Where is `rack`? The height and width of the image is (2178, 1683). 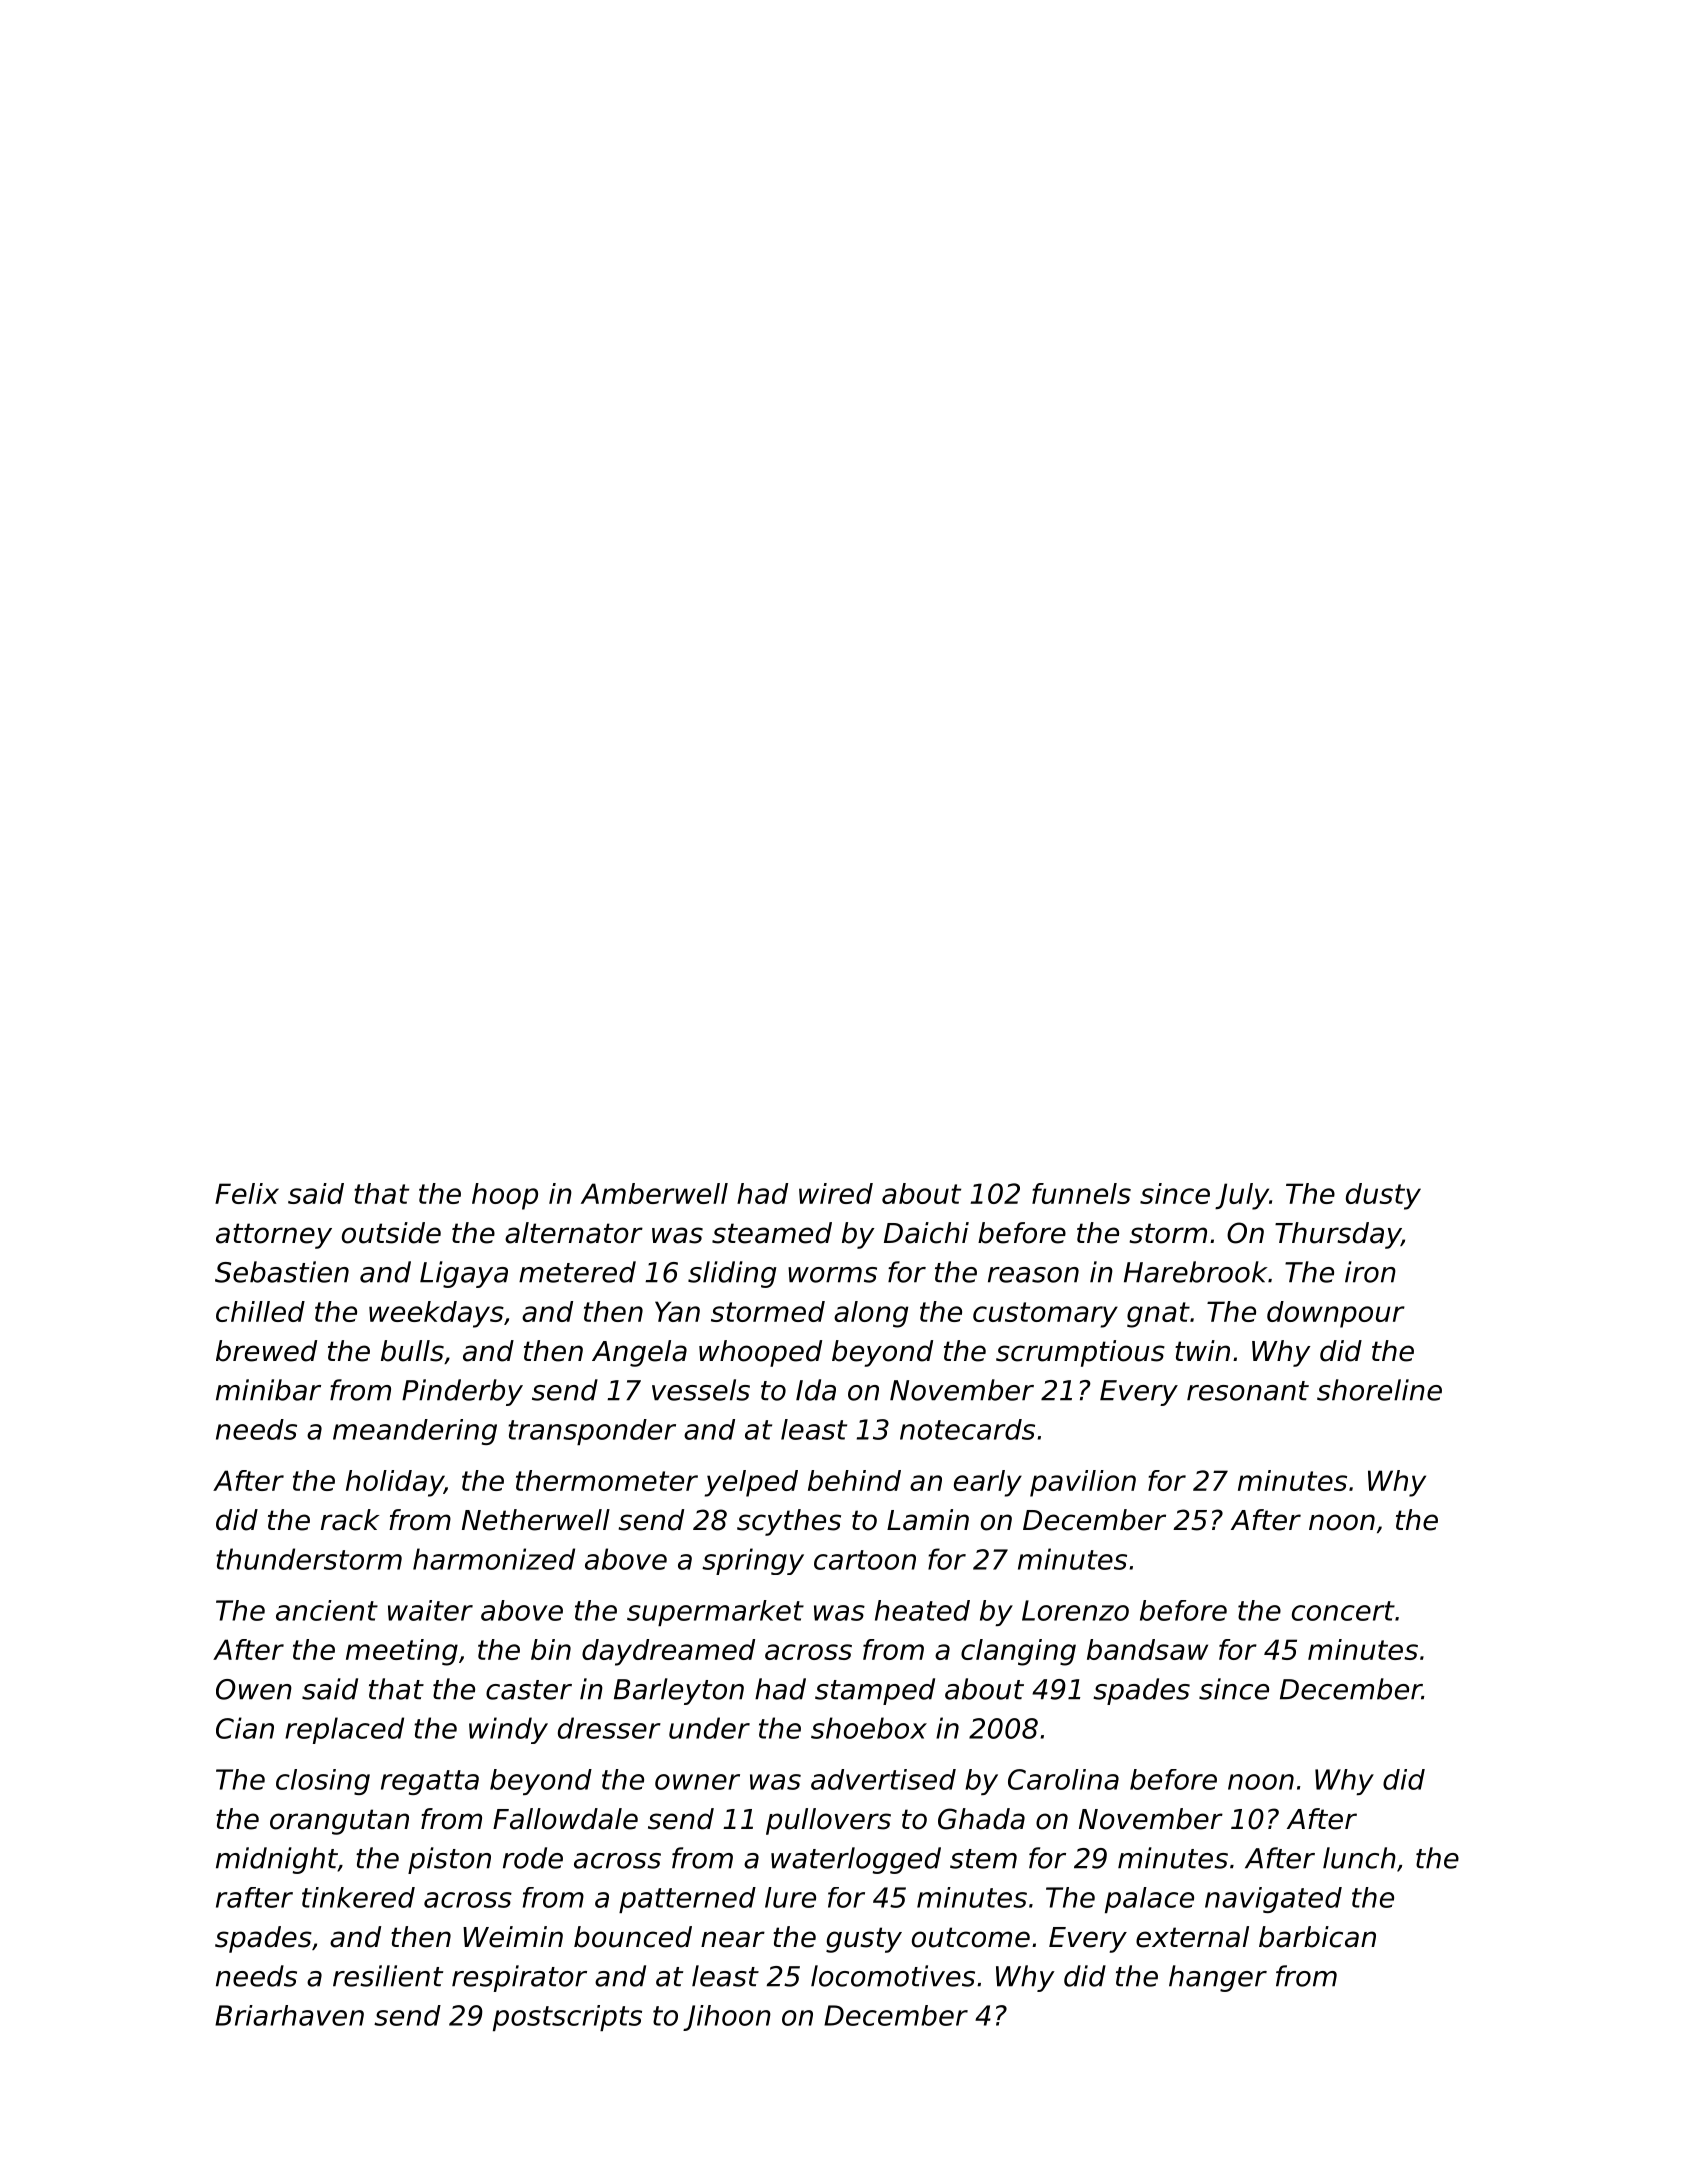 rack is located at coordinates (350, 1520).
